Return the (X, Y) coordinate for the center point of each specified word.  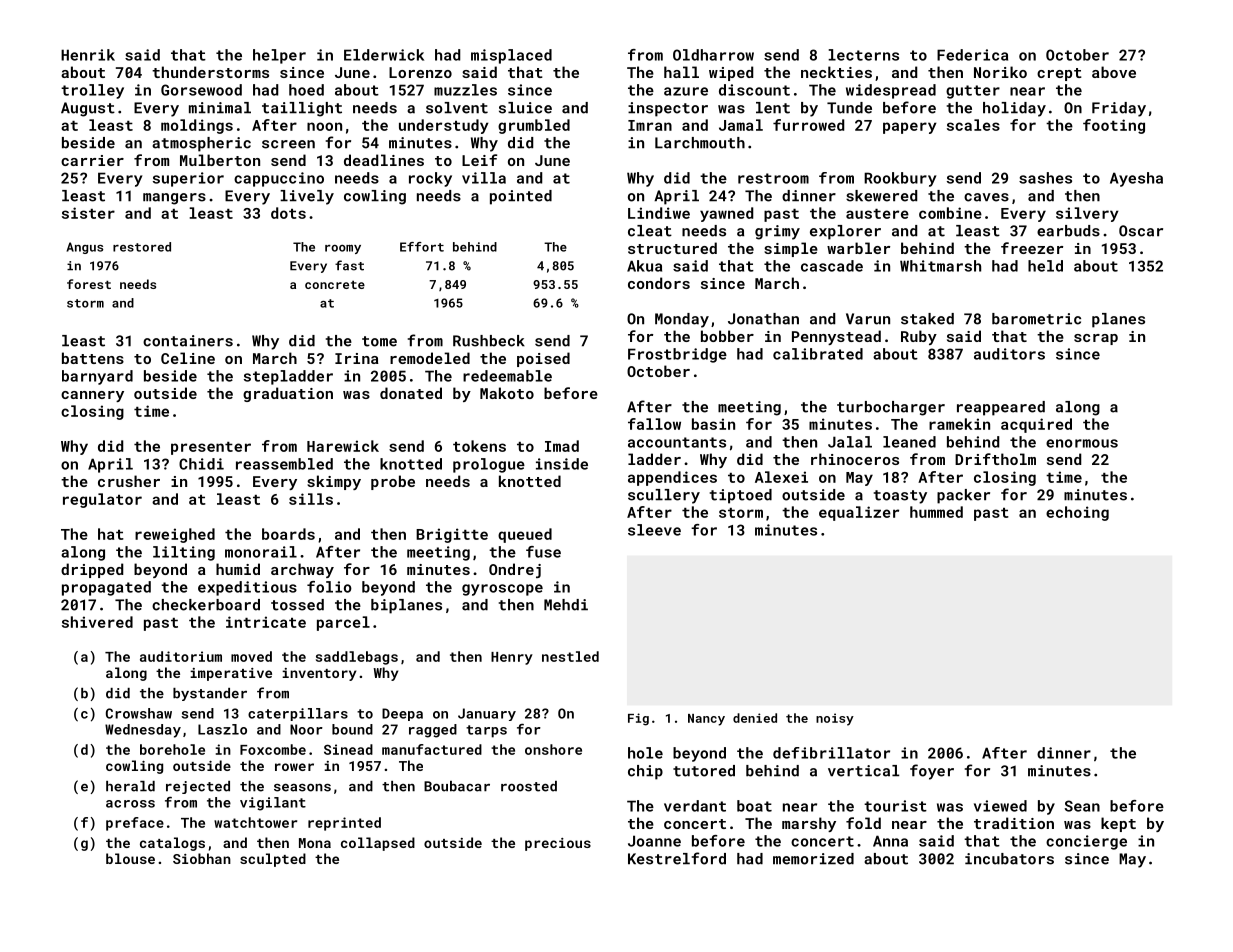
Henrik (88, 55)
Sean (1082, 806)
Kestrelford (677, 858)
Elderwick (384, 55)
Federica (972, 55)
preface (135, 824)
